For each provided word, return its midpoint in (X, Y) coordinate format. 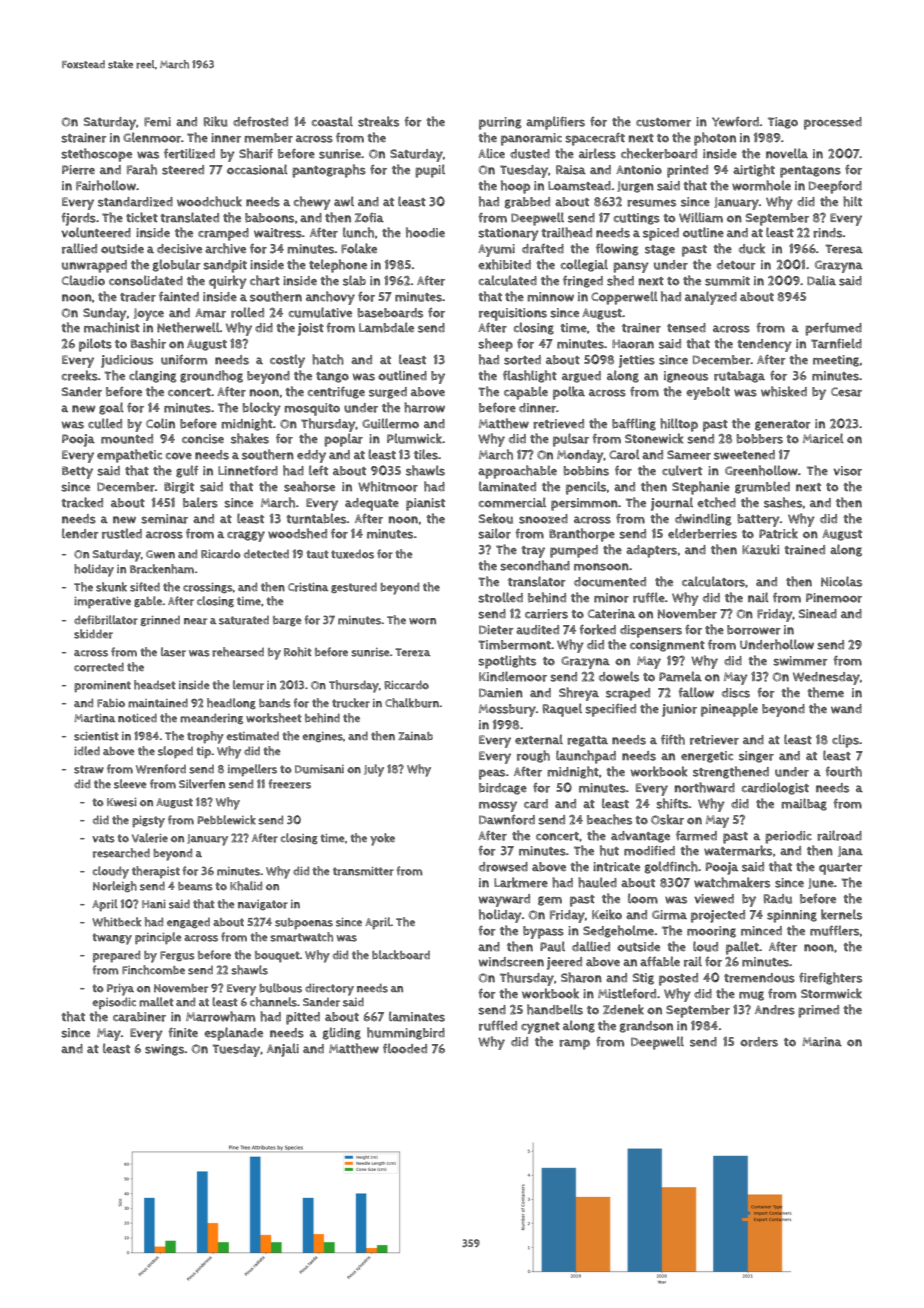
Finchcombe (153, 970)
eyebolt (708, 393)
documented (610, 582)
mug (751, 996)
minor (611, 598)
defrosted (260, 122)
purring (500, 123)
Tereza (412, 652)
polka (569, 393)
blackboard (401, 955)
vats (103, 838)
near (195, 621)
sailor (494, 533)
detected (266, 553)
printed (687, 171)
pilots (95, 345)
